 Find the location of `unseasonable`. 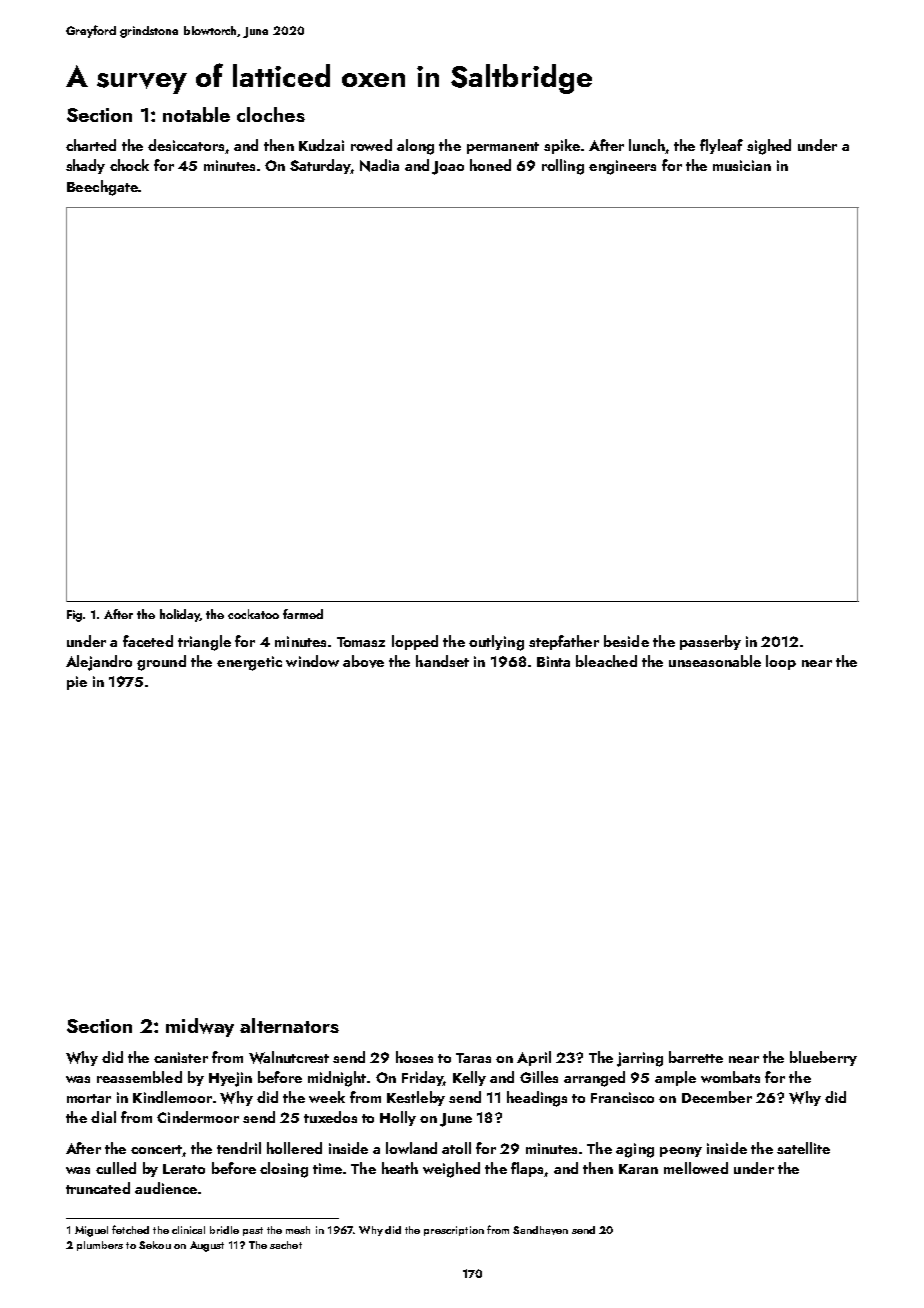

unseasonable is located at coordinates (715, 661).
